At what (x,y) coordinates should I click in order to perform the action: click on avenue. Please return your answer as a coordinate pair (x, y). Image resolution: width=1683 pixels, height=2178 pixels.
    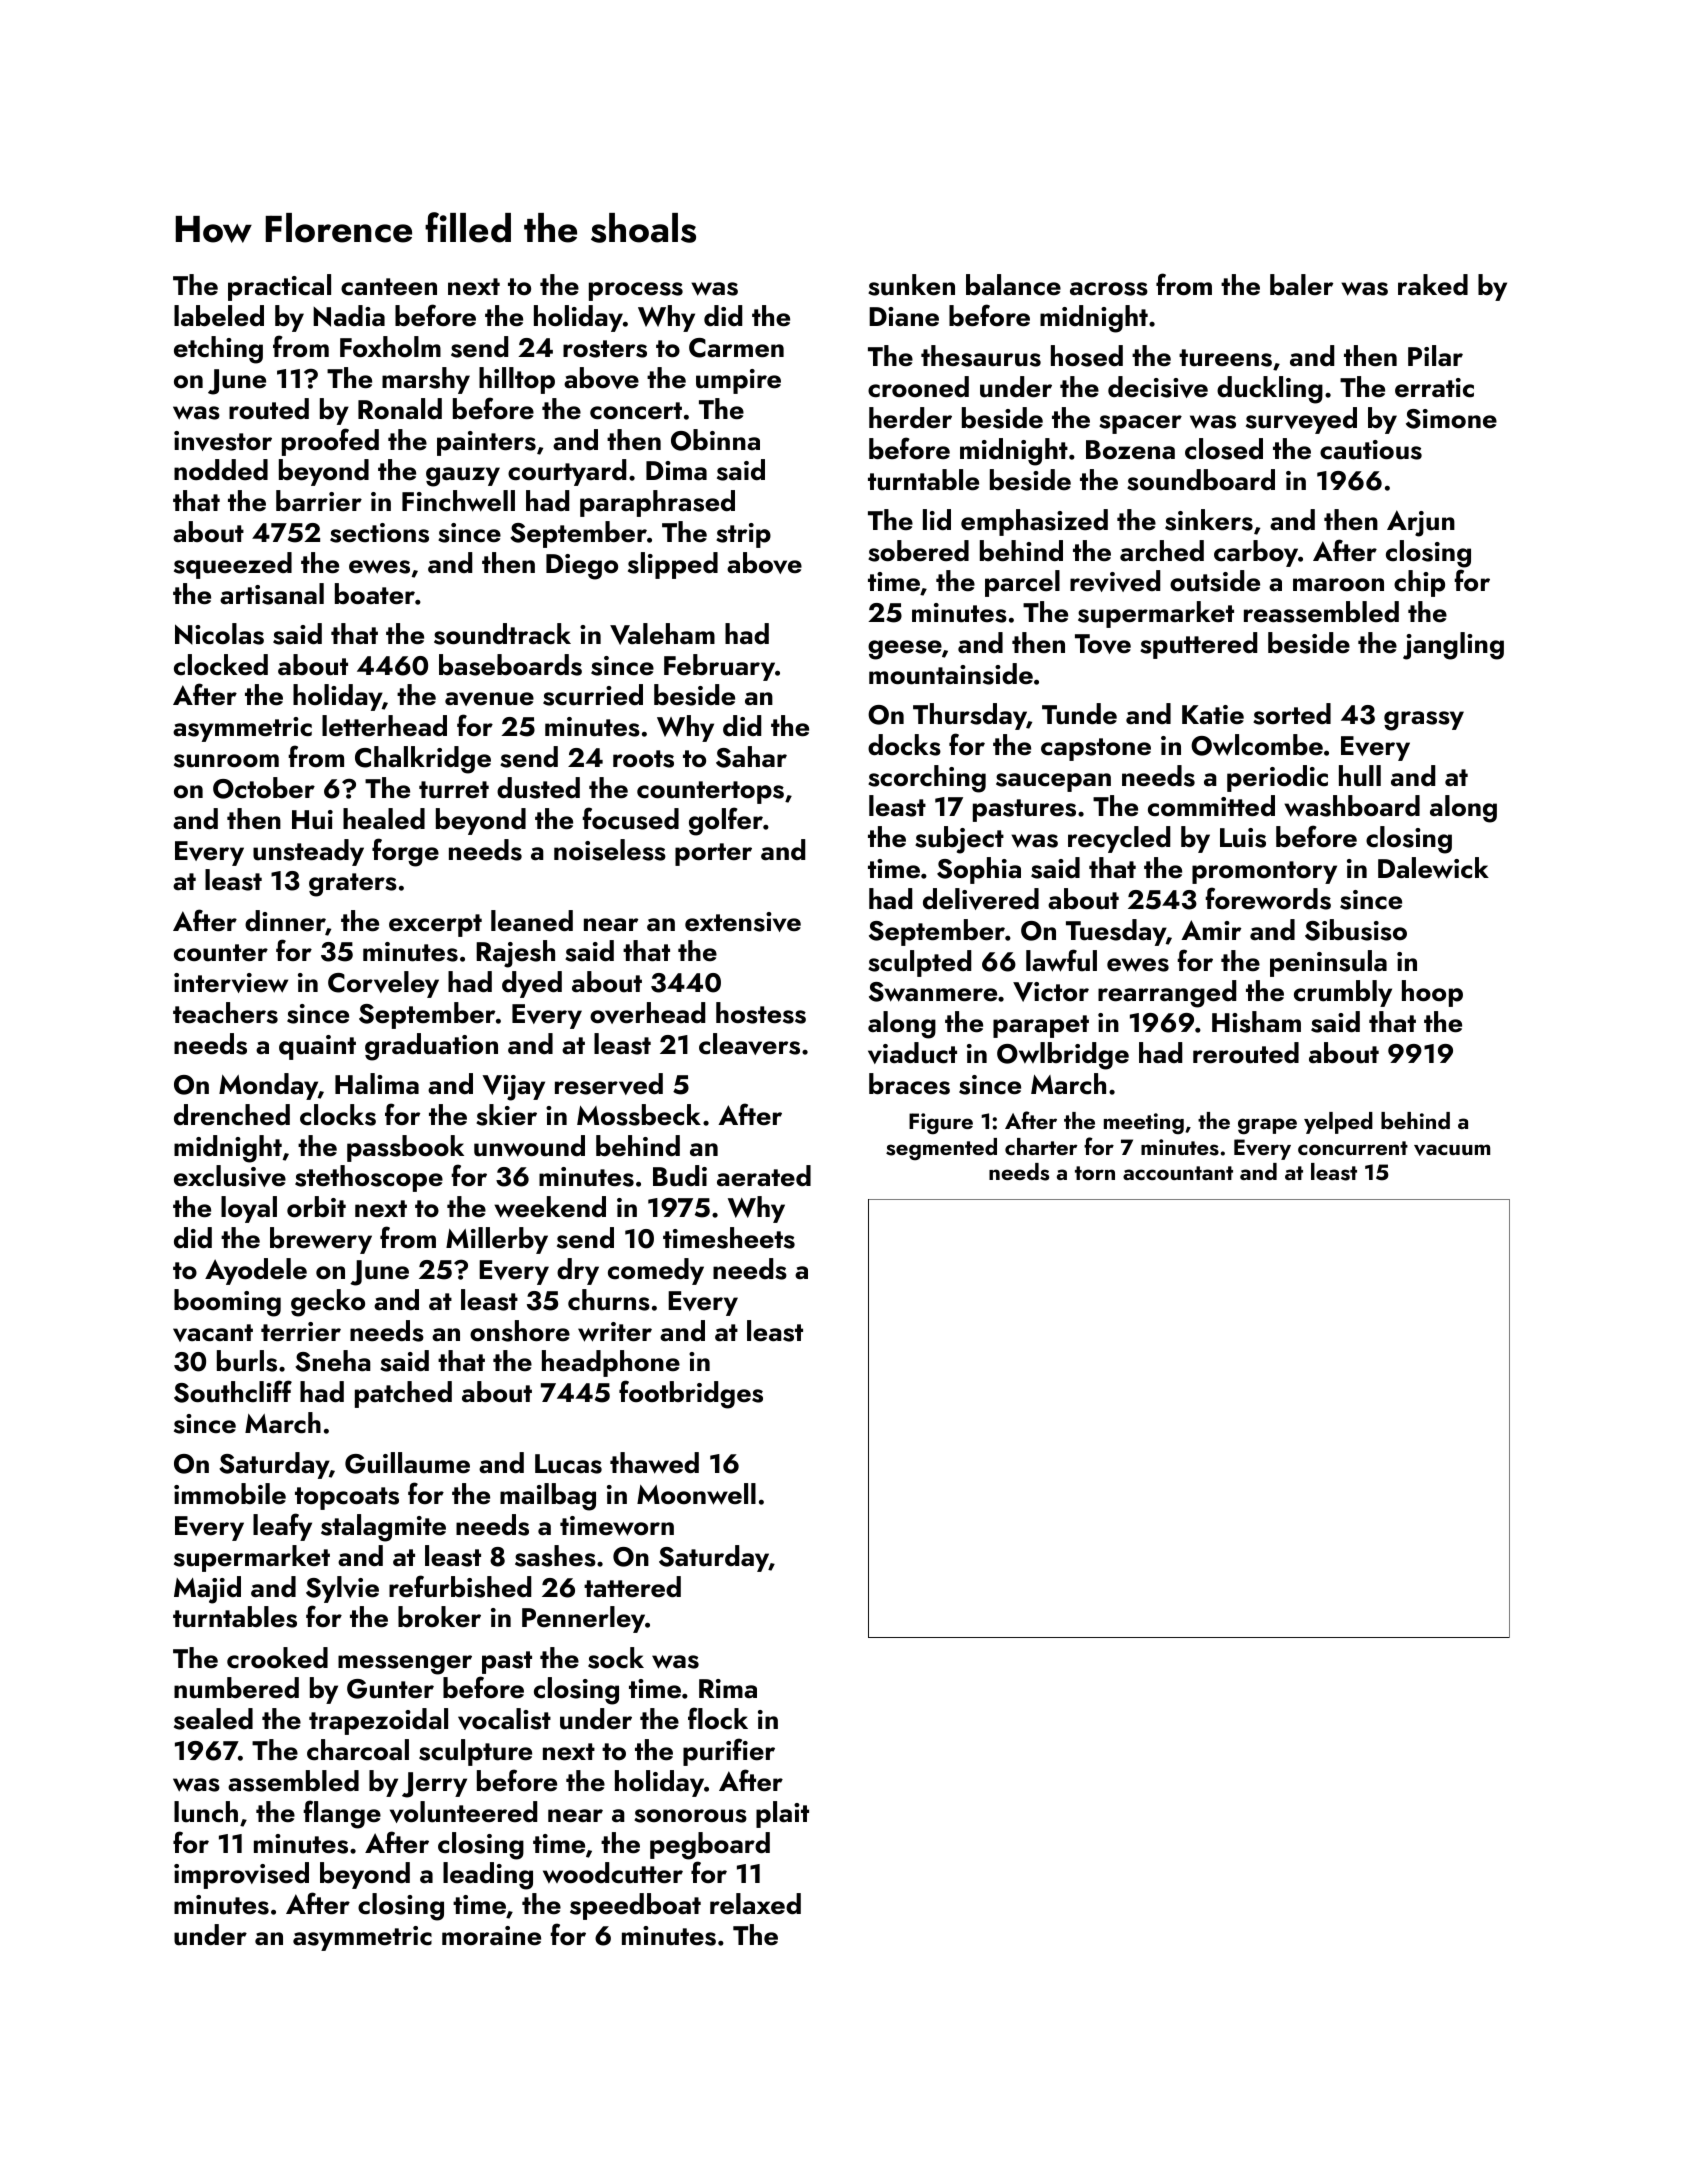
    Looking at the image, I should click on (489, 699).
